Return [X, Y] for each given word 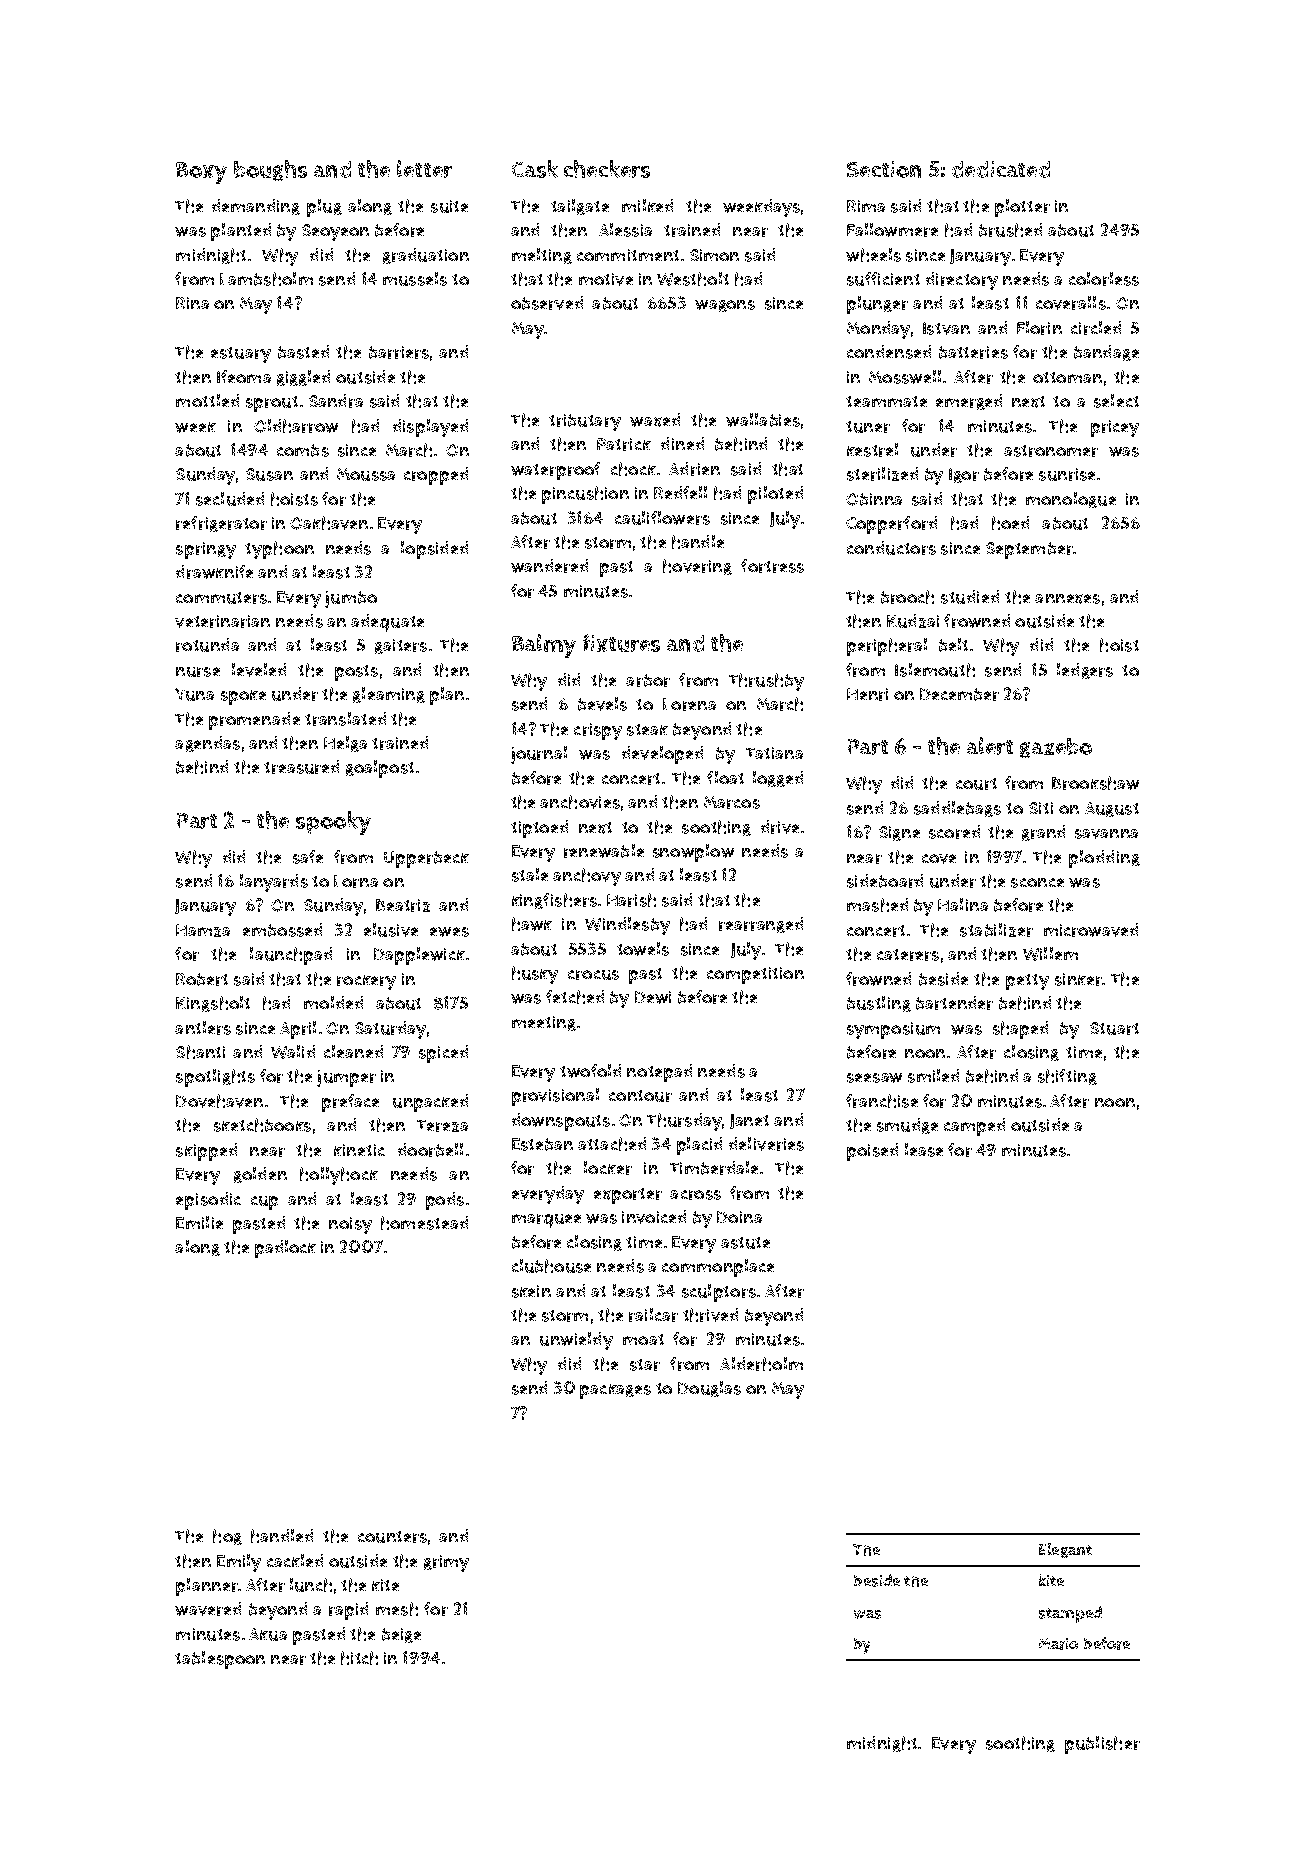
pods [445, 1201]
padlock [285, 1249]
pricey [1115, 428]
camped [974, 1127]
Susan [269, 474]
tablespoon [220, 1660]
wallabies [763, 420]
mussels [415, 279]
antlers [203, 1028]
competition [755, 975]
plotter [1022, 208]
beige [401, 1635]
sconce [1037, 883]
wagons [725, 306]
